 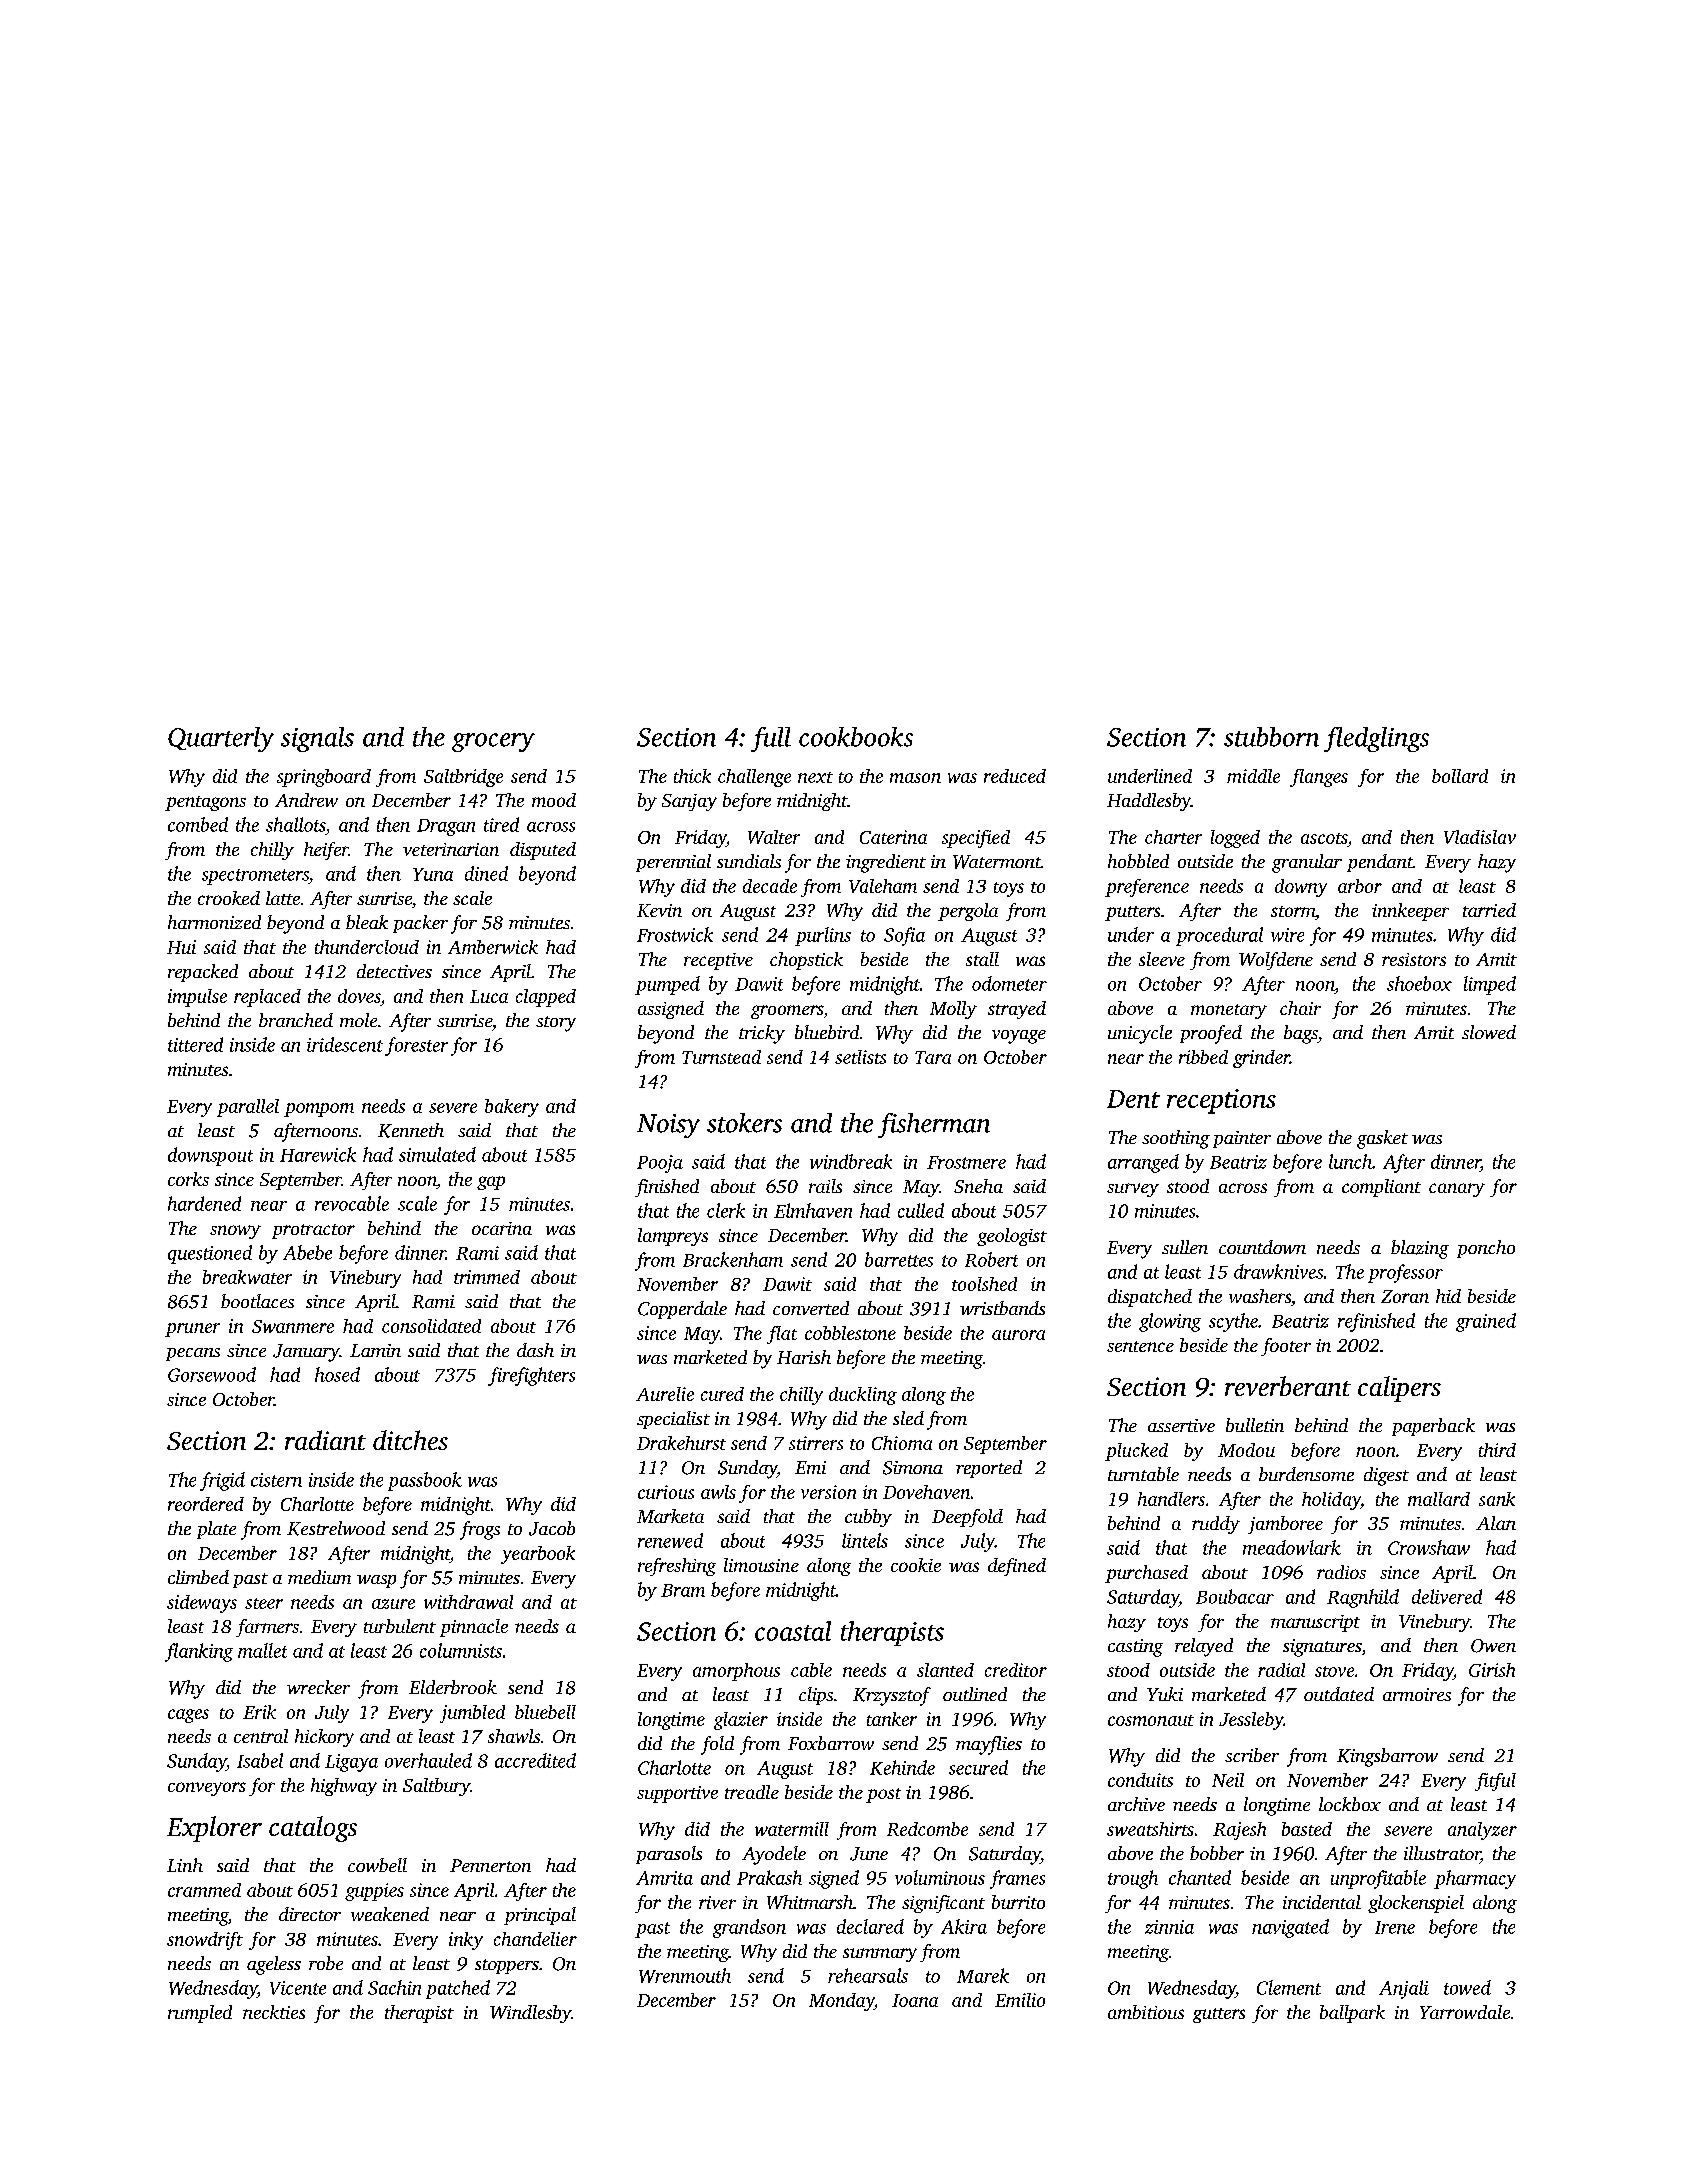 What do you see at coordinates (787, 1012) in the screenshot?
I see `groomers` at bounding box center [787, 1012].
